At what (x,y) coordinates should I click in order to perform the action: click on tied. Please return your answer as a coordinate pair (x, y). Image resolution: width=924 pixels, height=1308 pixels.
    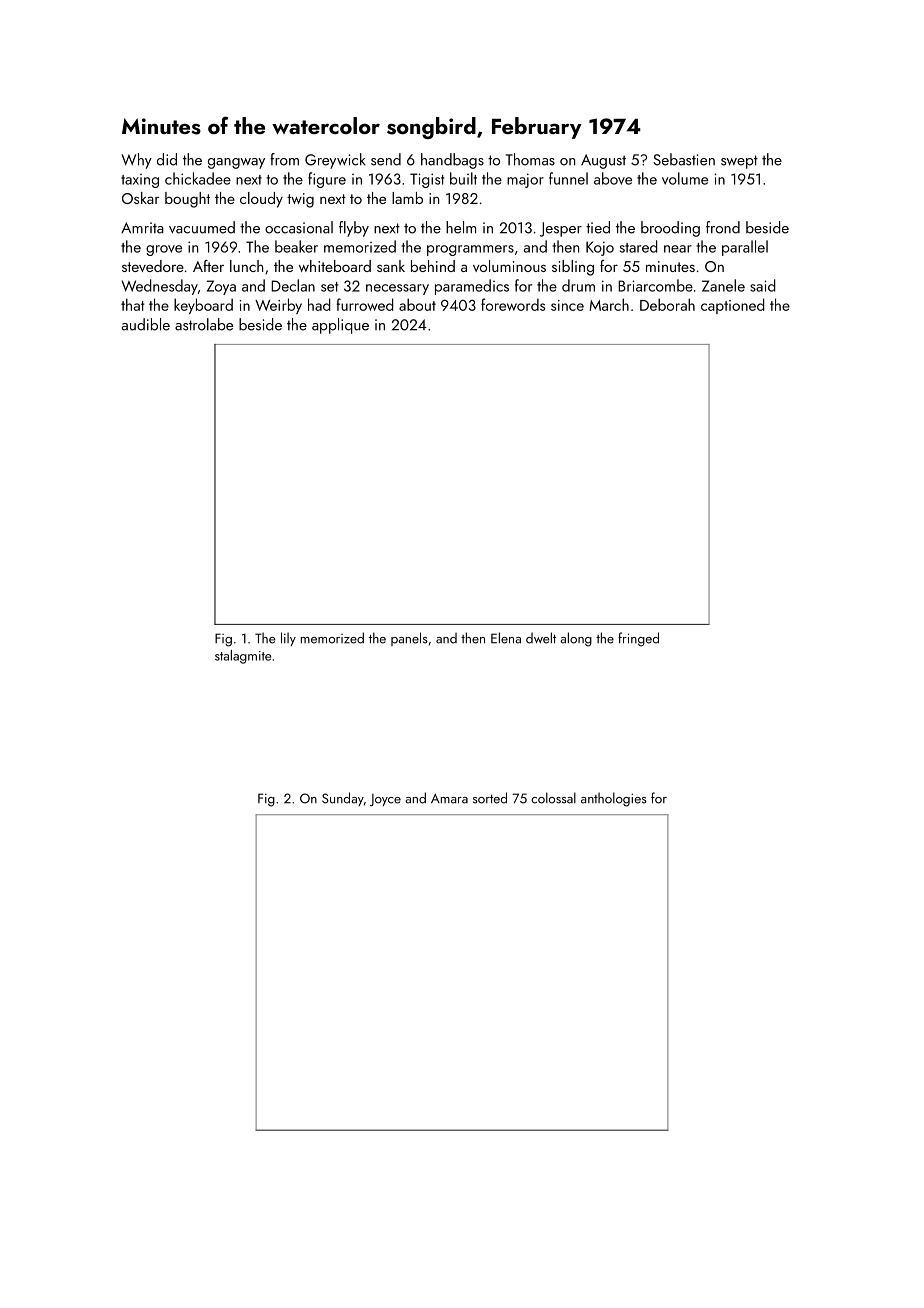
    Looking at the image, I should click on (598, 227).
